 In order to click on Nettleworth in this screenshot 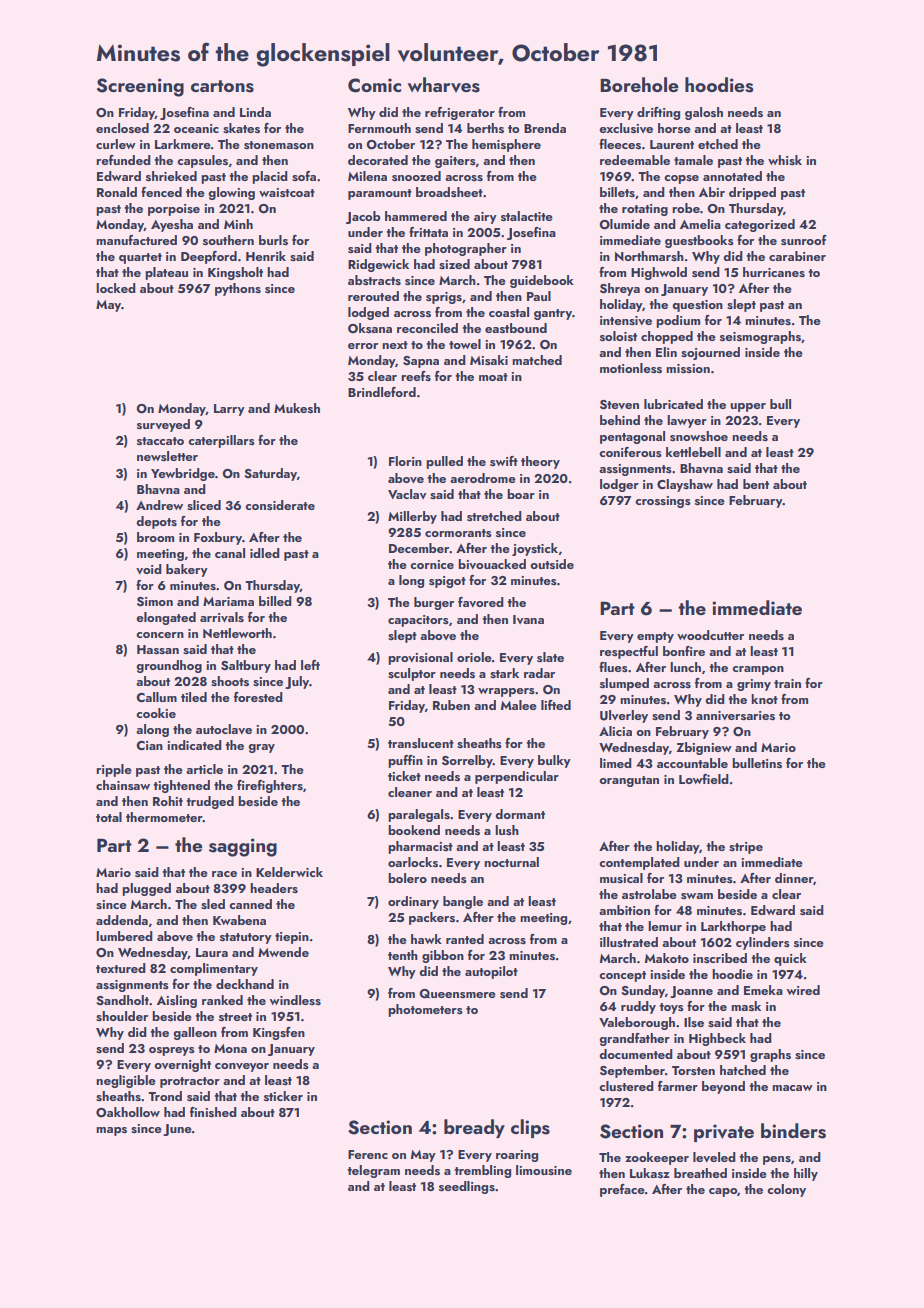, I will do `click(237, 633)`.
